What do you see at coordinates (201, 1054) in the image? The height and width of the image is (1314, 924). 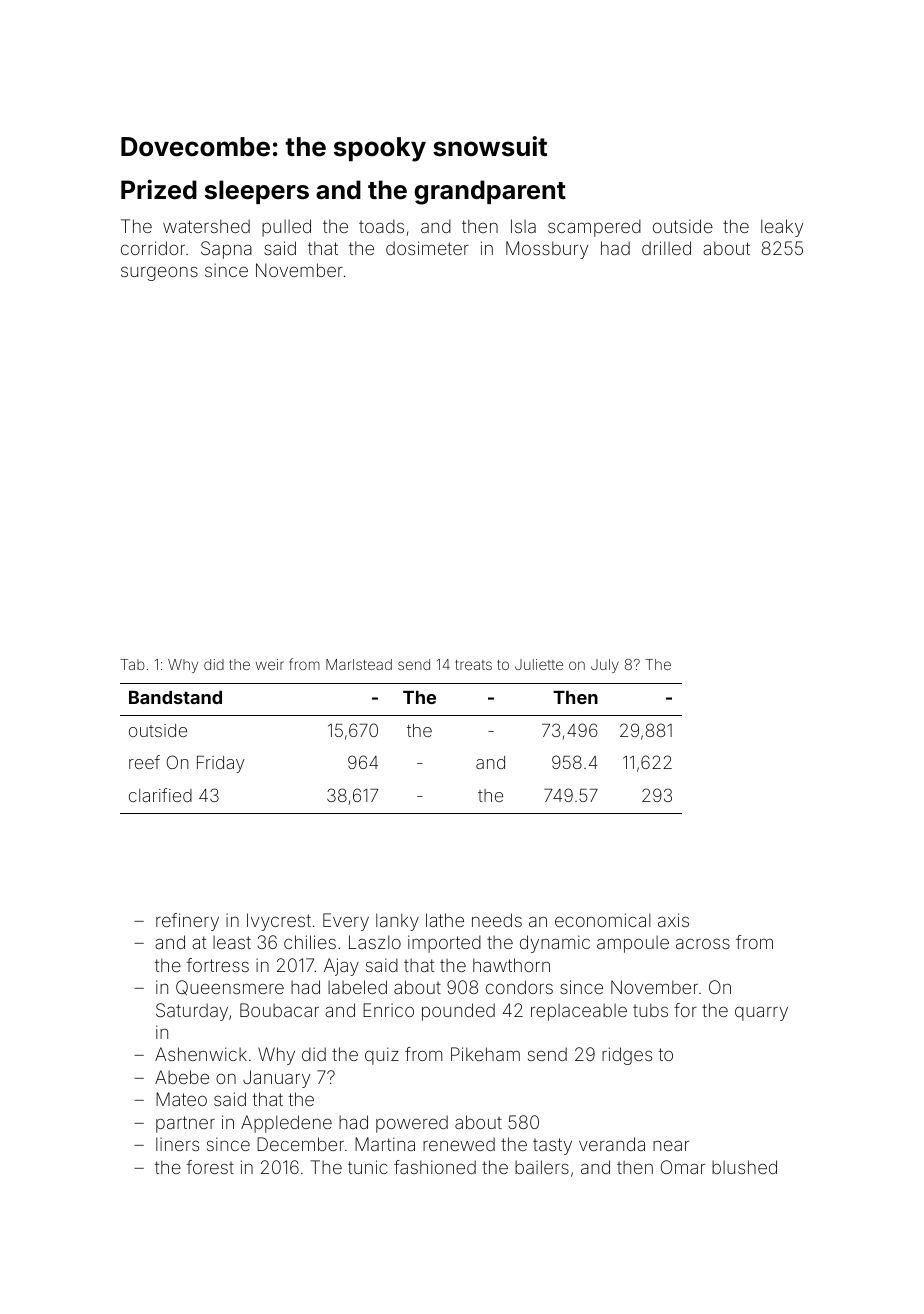 I see `Ashenwick` at bounding box center [201, 1054].
